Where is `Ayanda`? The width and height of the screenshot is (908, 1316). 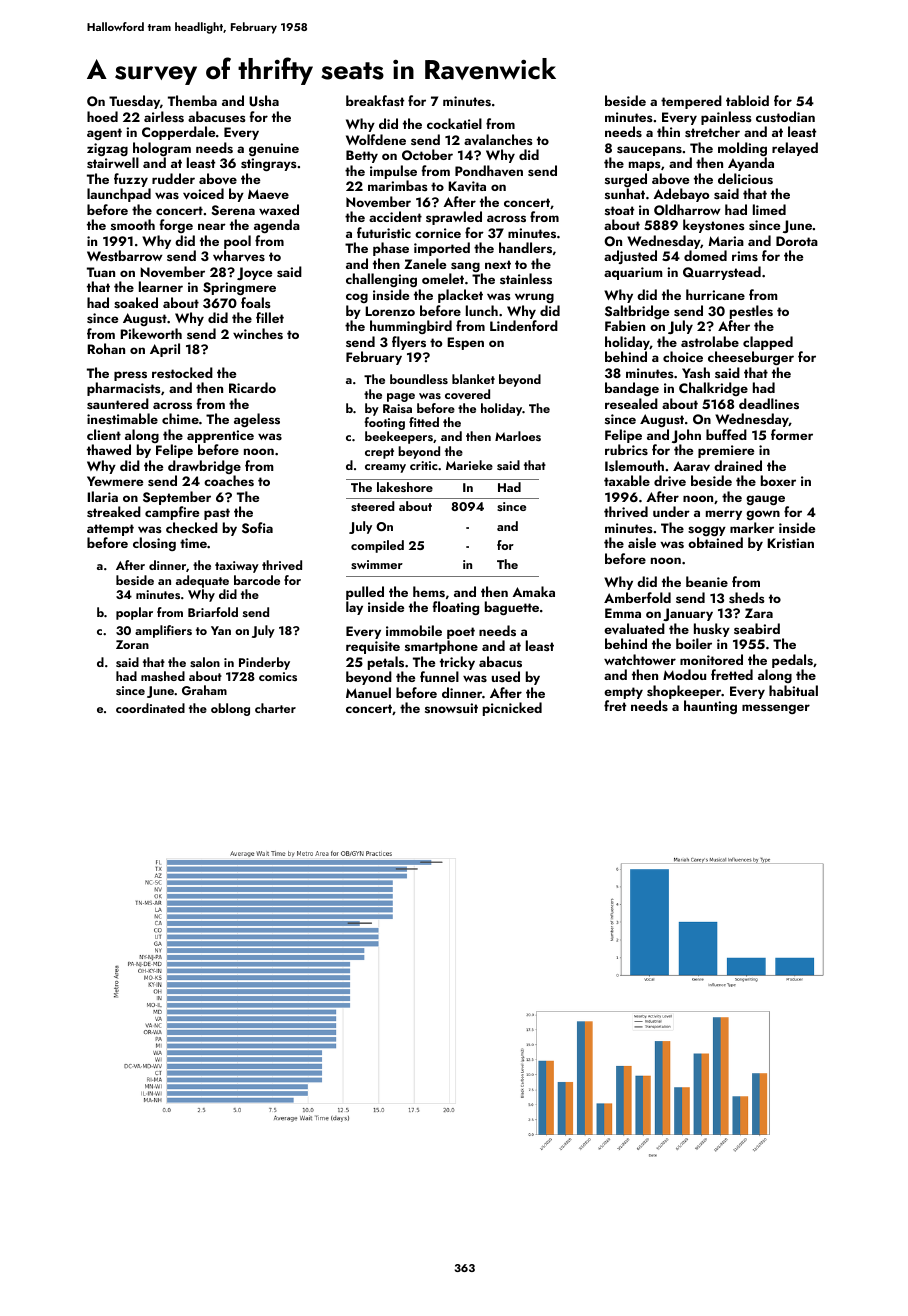
Ayanda is located at coordinates (751, 164).
